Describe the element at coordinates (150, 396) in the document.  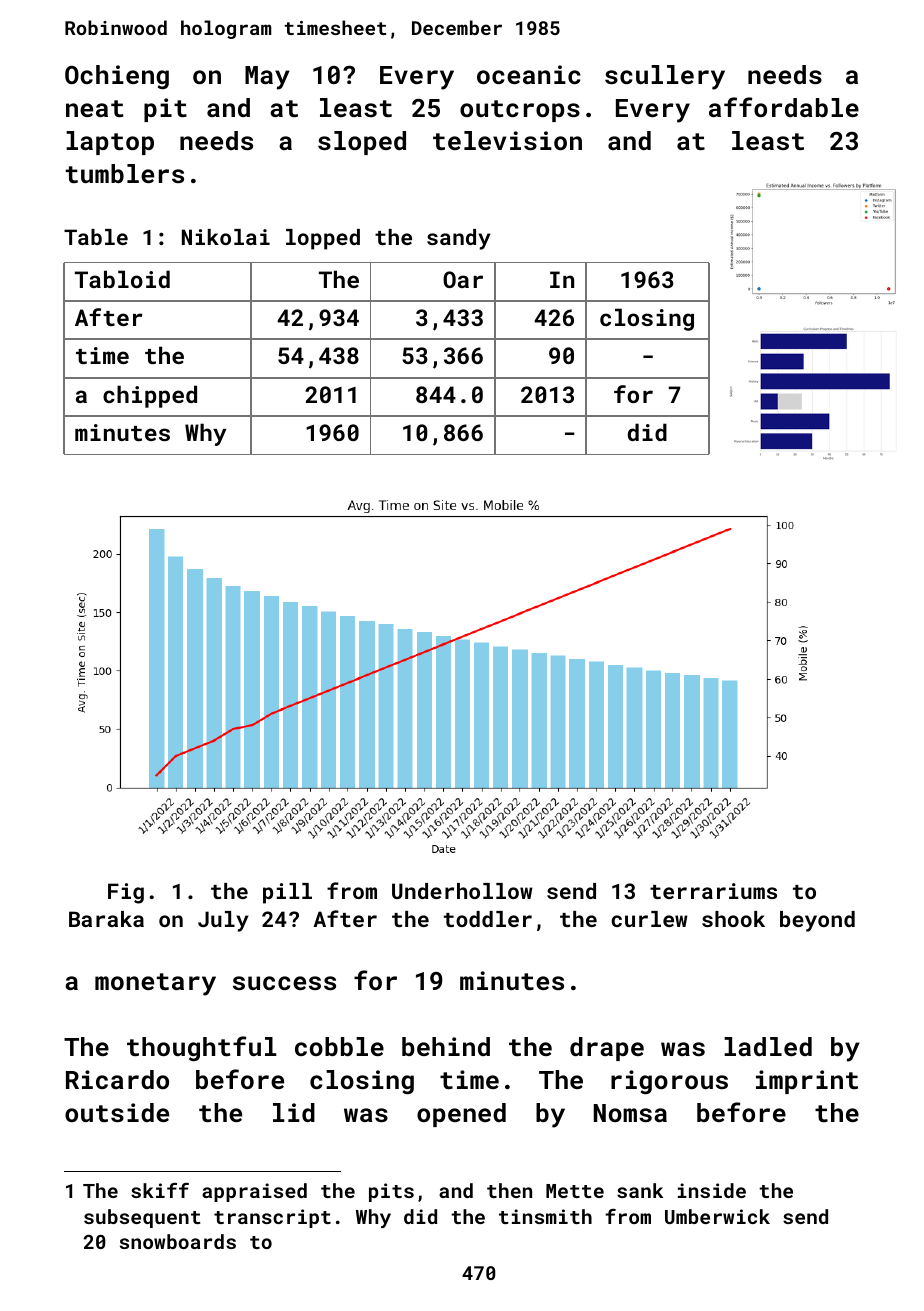
I see `chipped` at that location.
